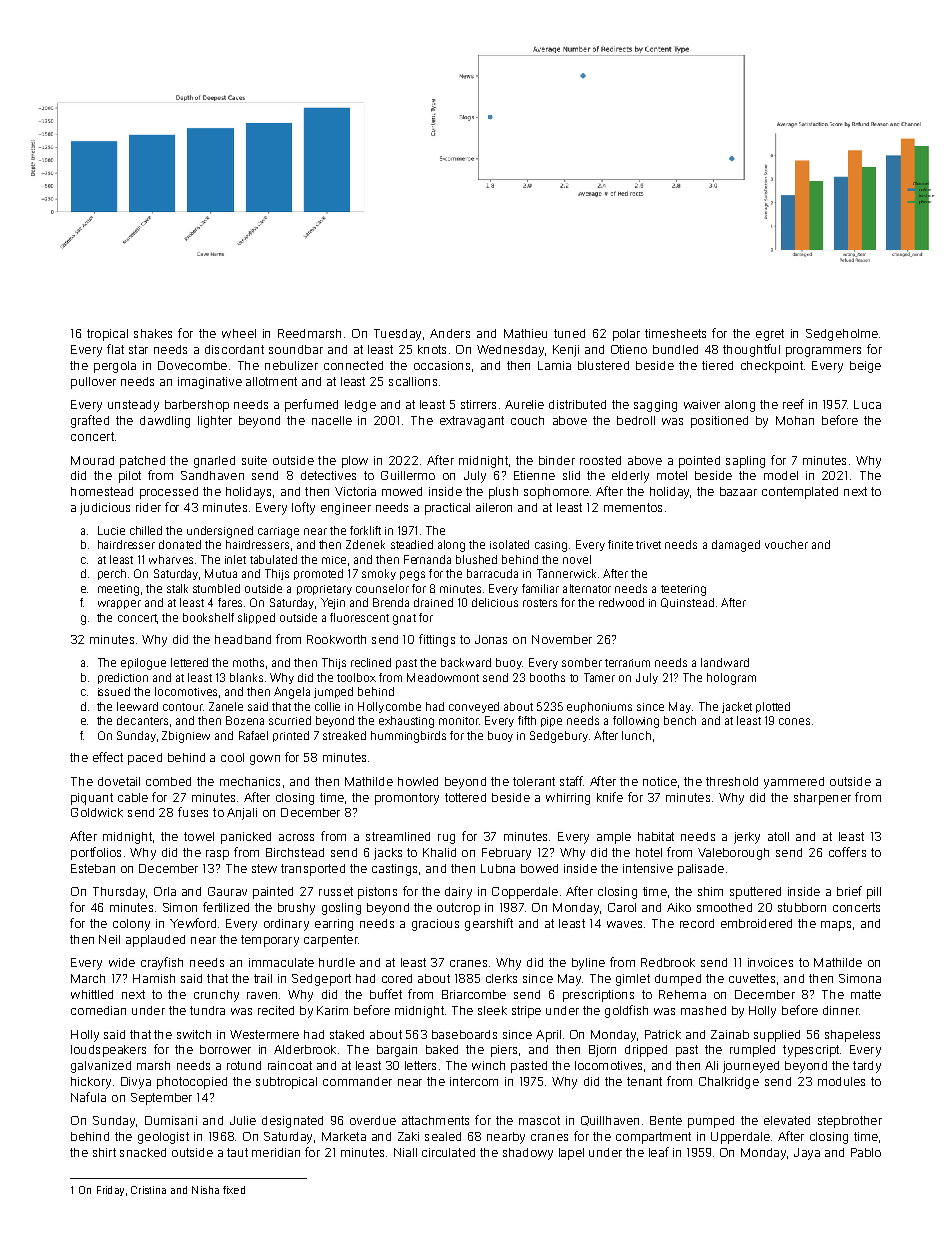  Describe the element at coordinates (193, 923) in the document. I see `Yewford` at that location.
